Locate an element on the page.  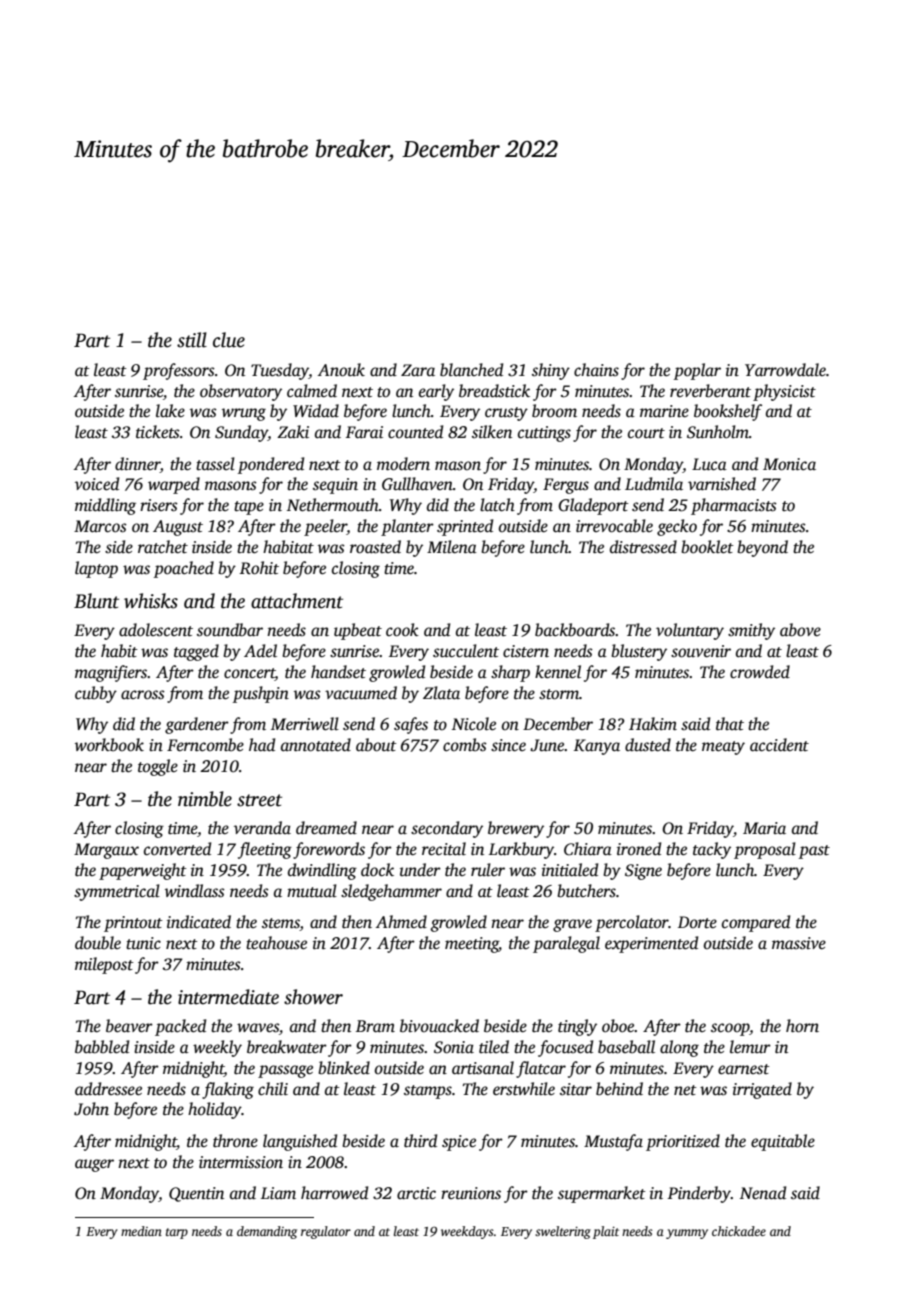
Nethermouth is located at coordinates (333, 505).
